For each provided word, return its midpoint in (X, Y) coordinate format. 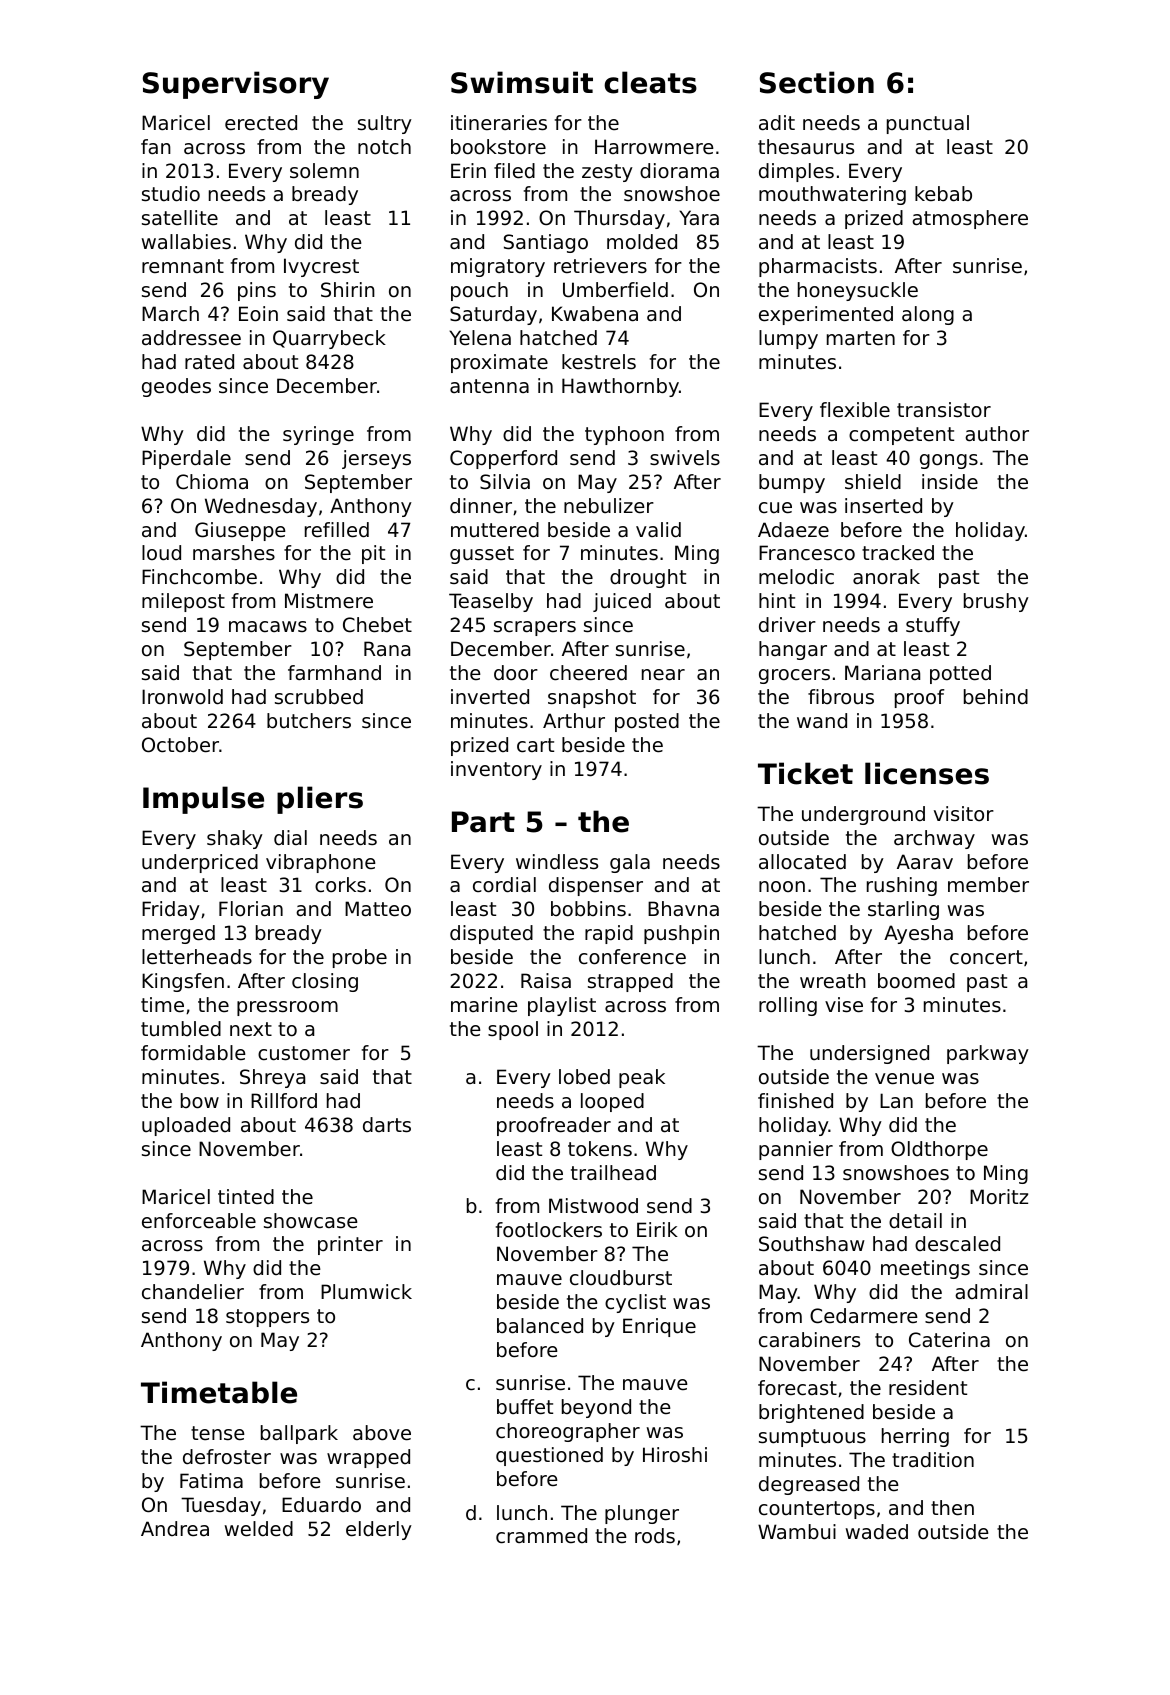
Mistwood (593, 1206)
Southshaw (812, 1244)
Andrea (175, 1528)
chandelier (193, 1292)
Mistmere (329, 601)
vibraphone (321, 863)
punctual (928, 124)
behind (996, 697)
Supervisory (236, 85)
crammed (541, 1536)
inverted (490, 697)
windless (557, 862)
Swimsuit (522, 82)
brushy (996, 602)
